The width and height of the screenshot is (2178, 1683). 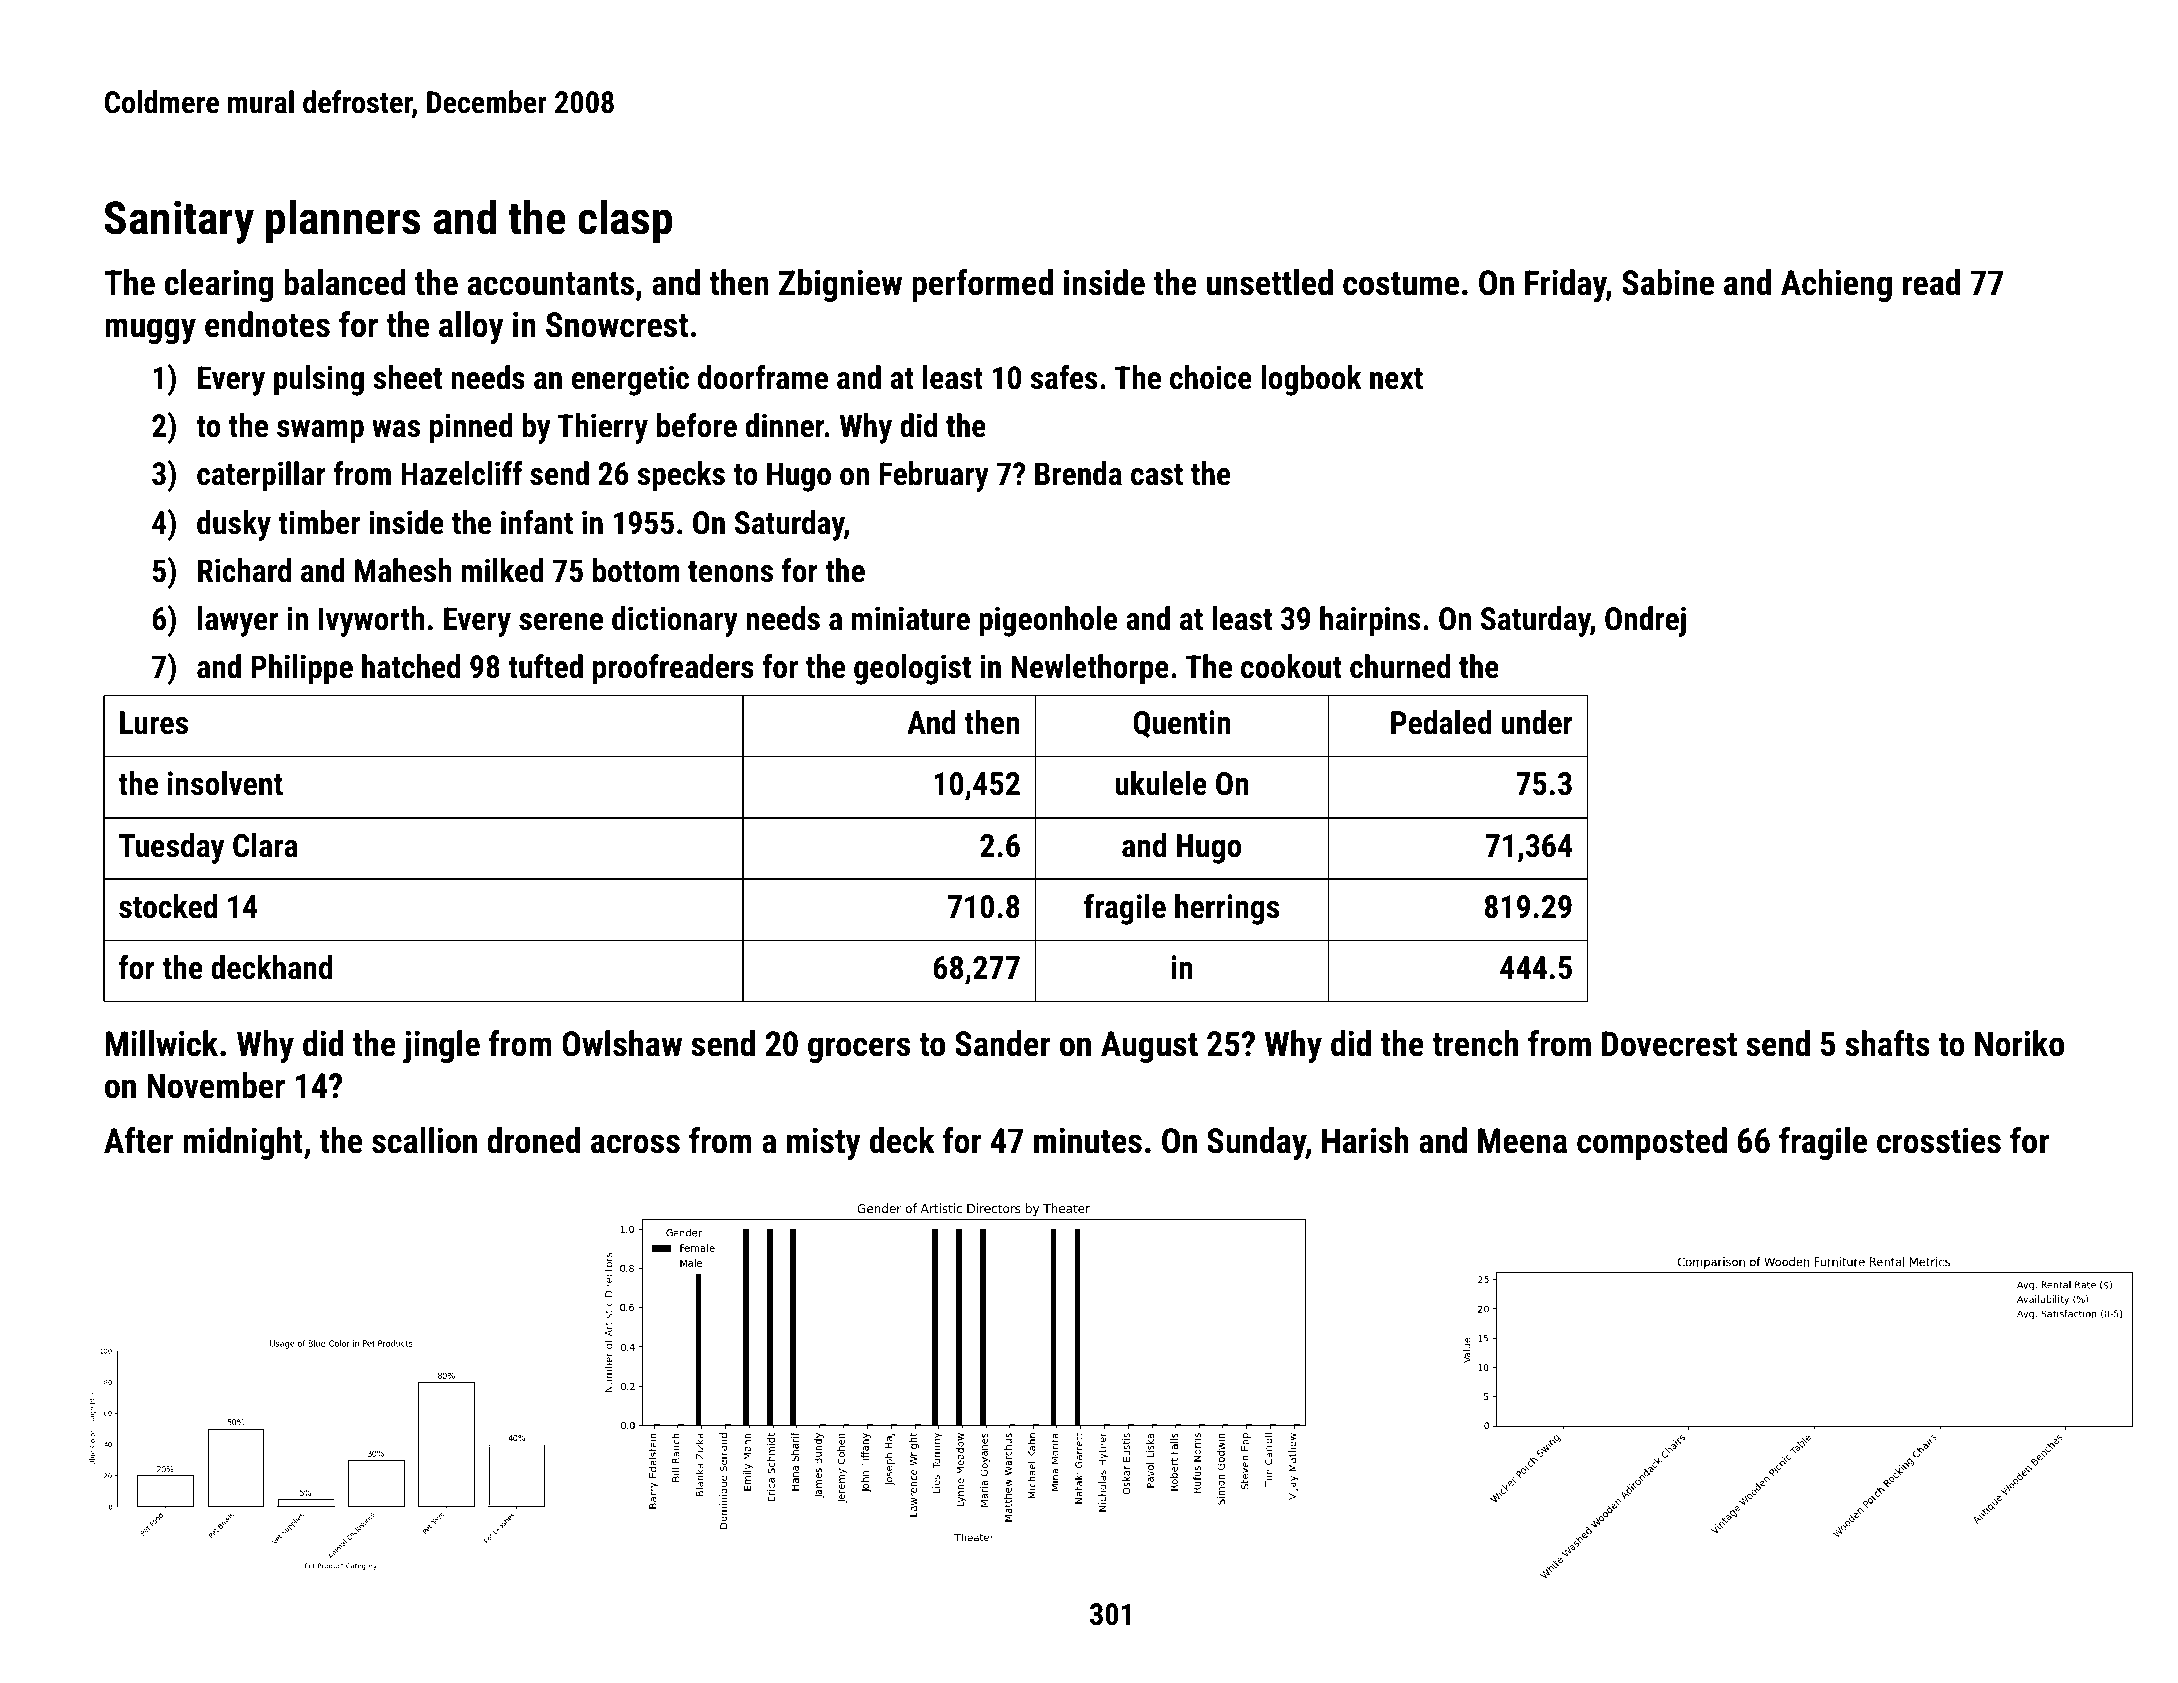 What do you see at coordinates (161, 1043) in the screenshot?
I see `Millwick` at bounding box center [161, 1043].
